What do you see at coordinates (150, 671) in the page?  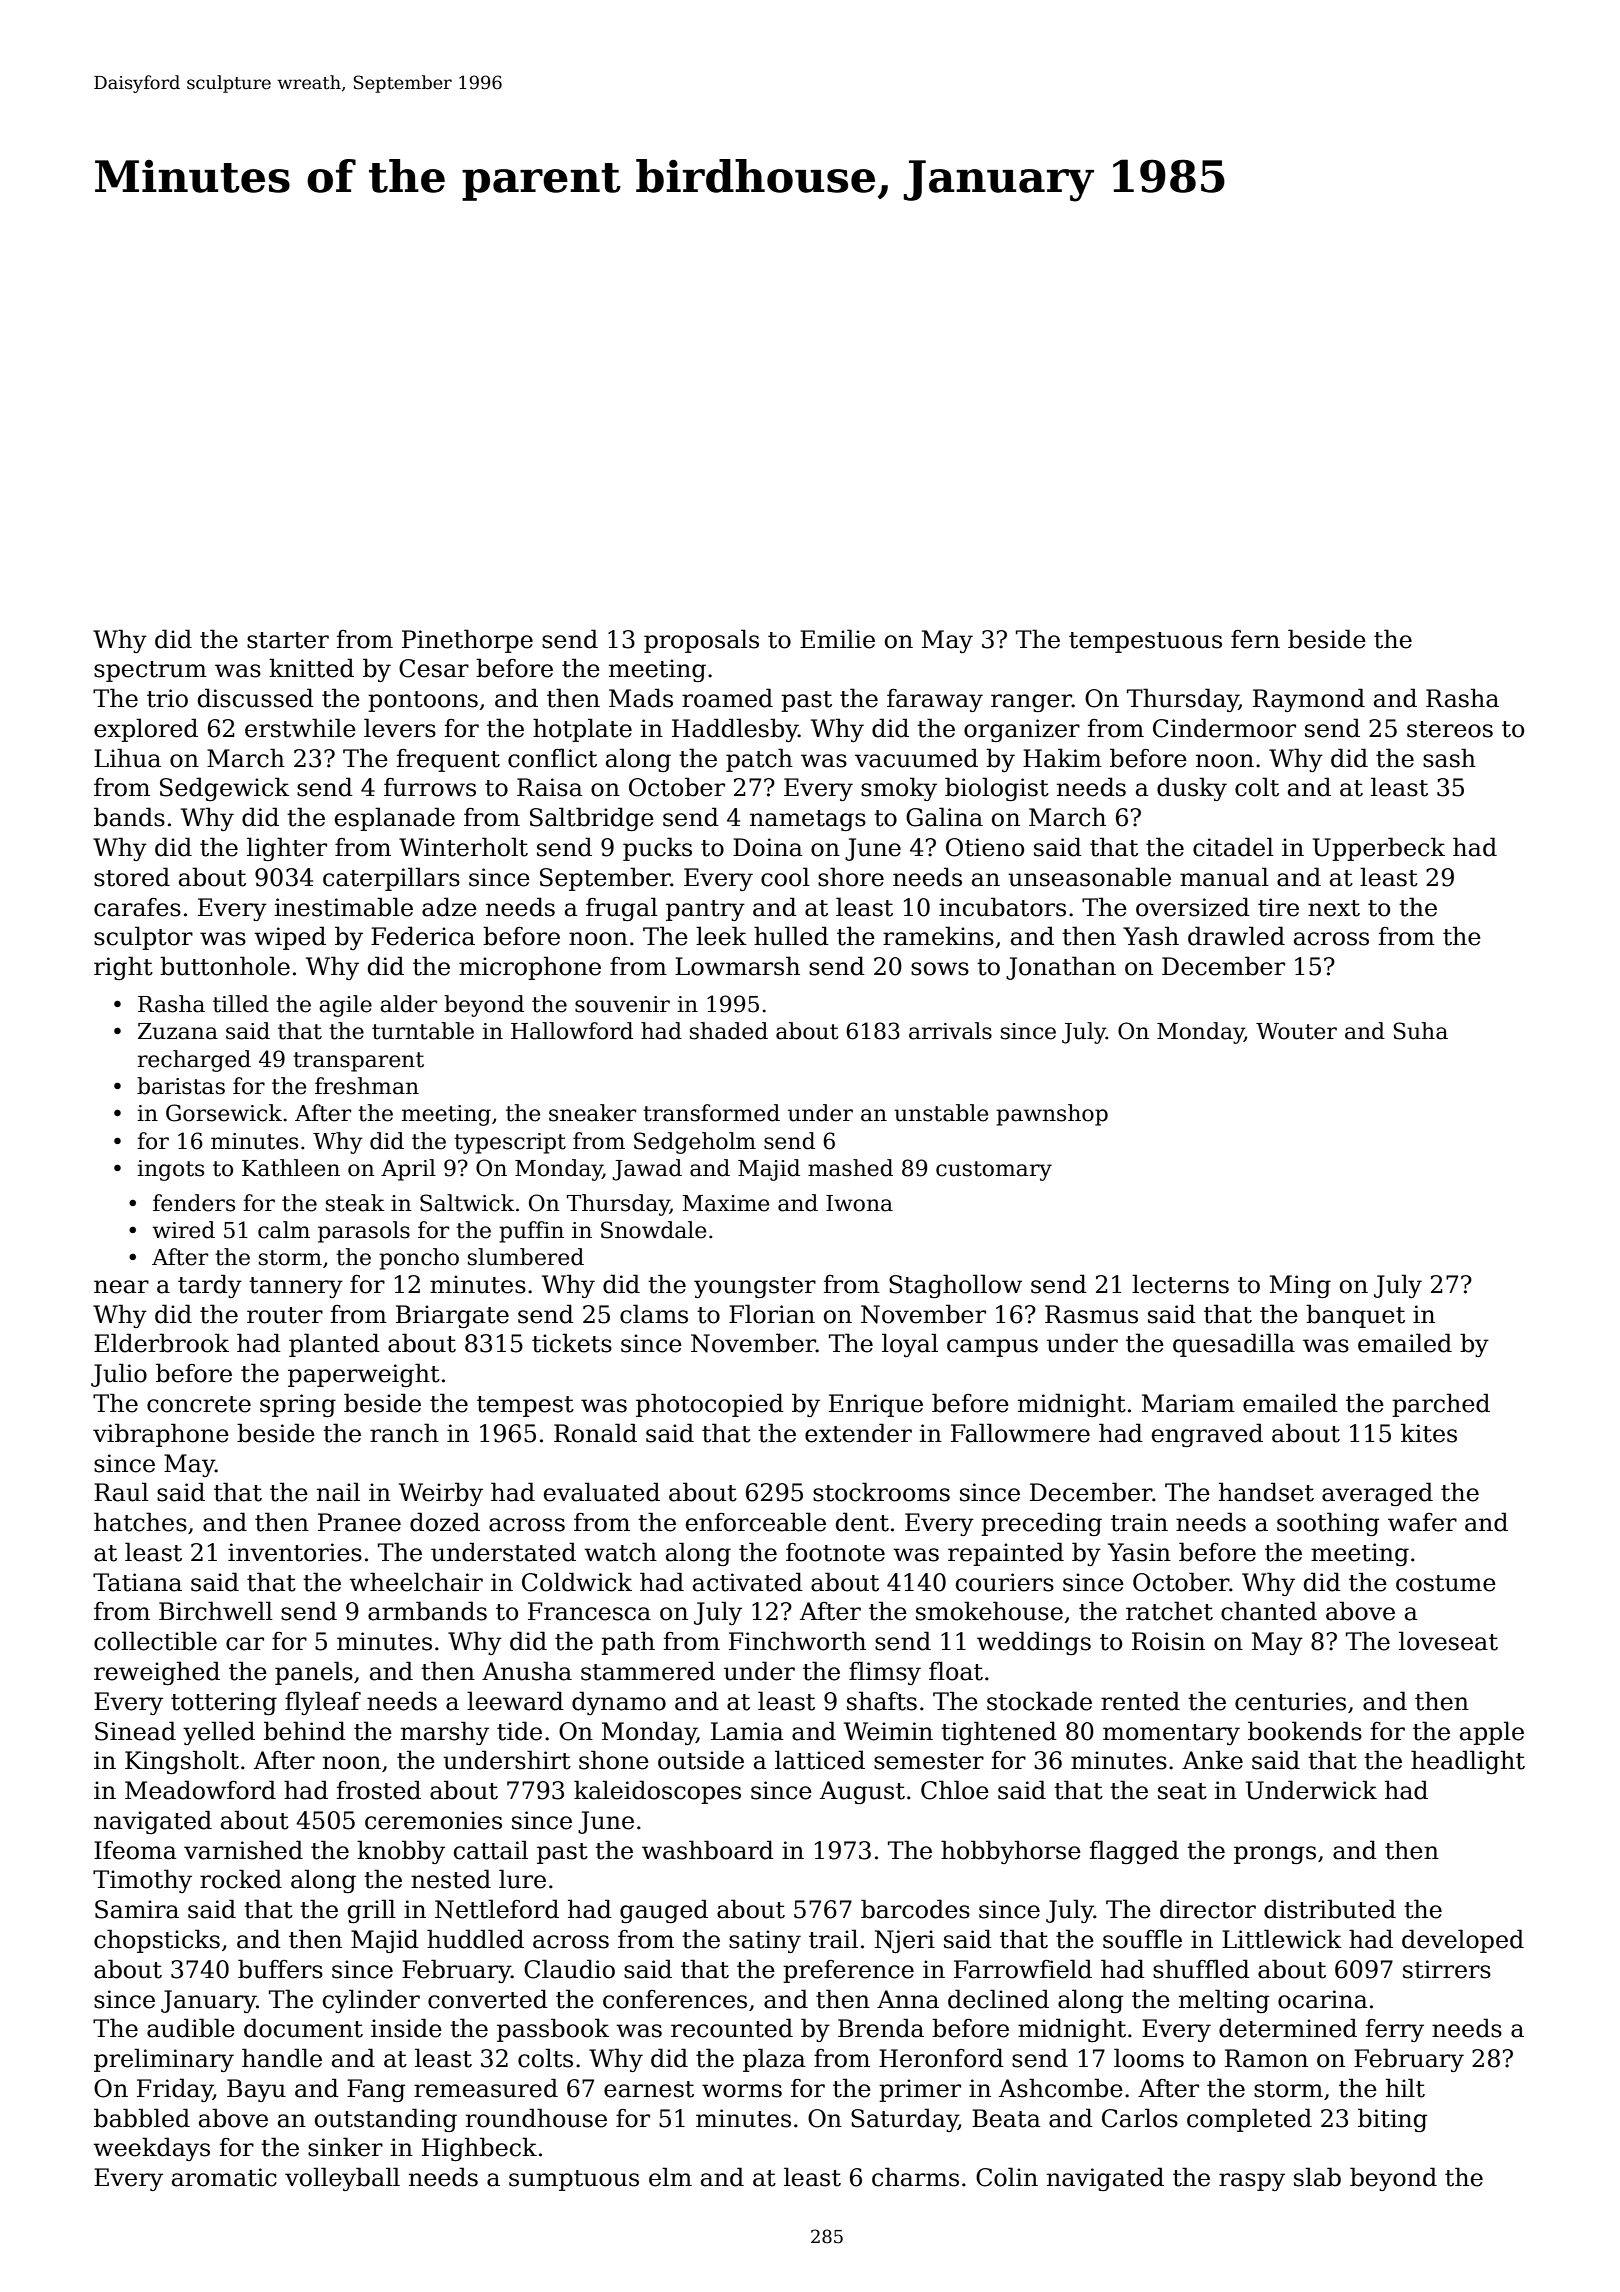 I see `spectrum` at bounding box center [150, 671].
